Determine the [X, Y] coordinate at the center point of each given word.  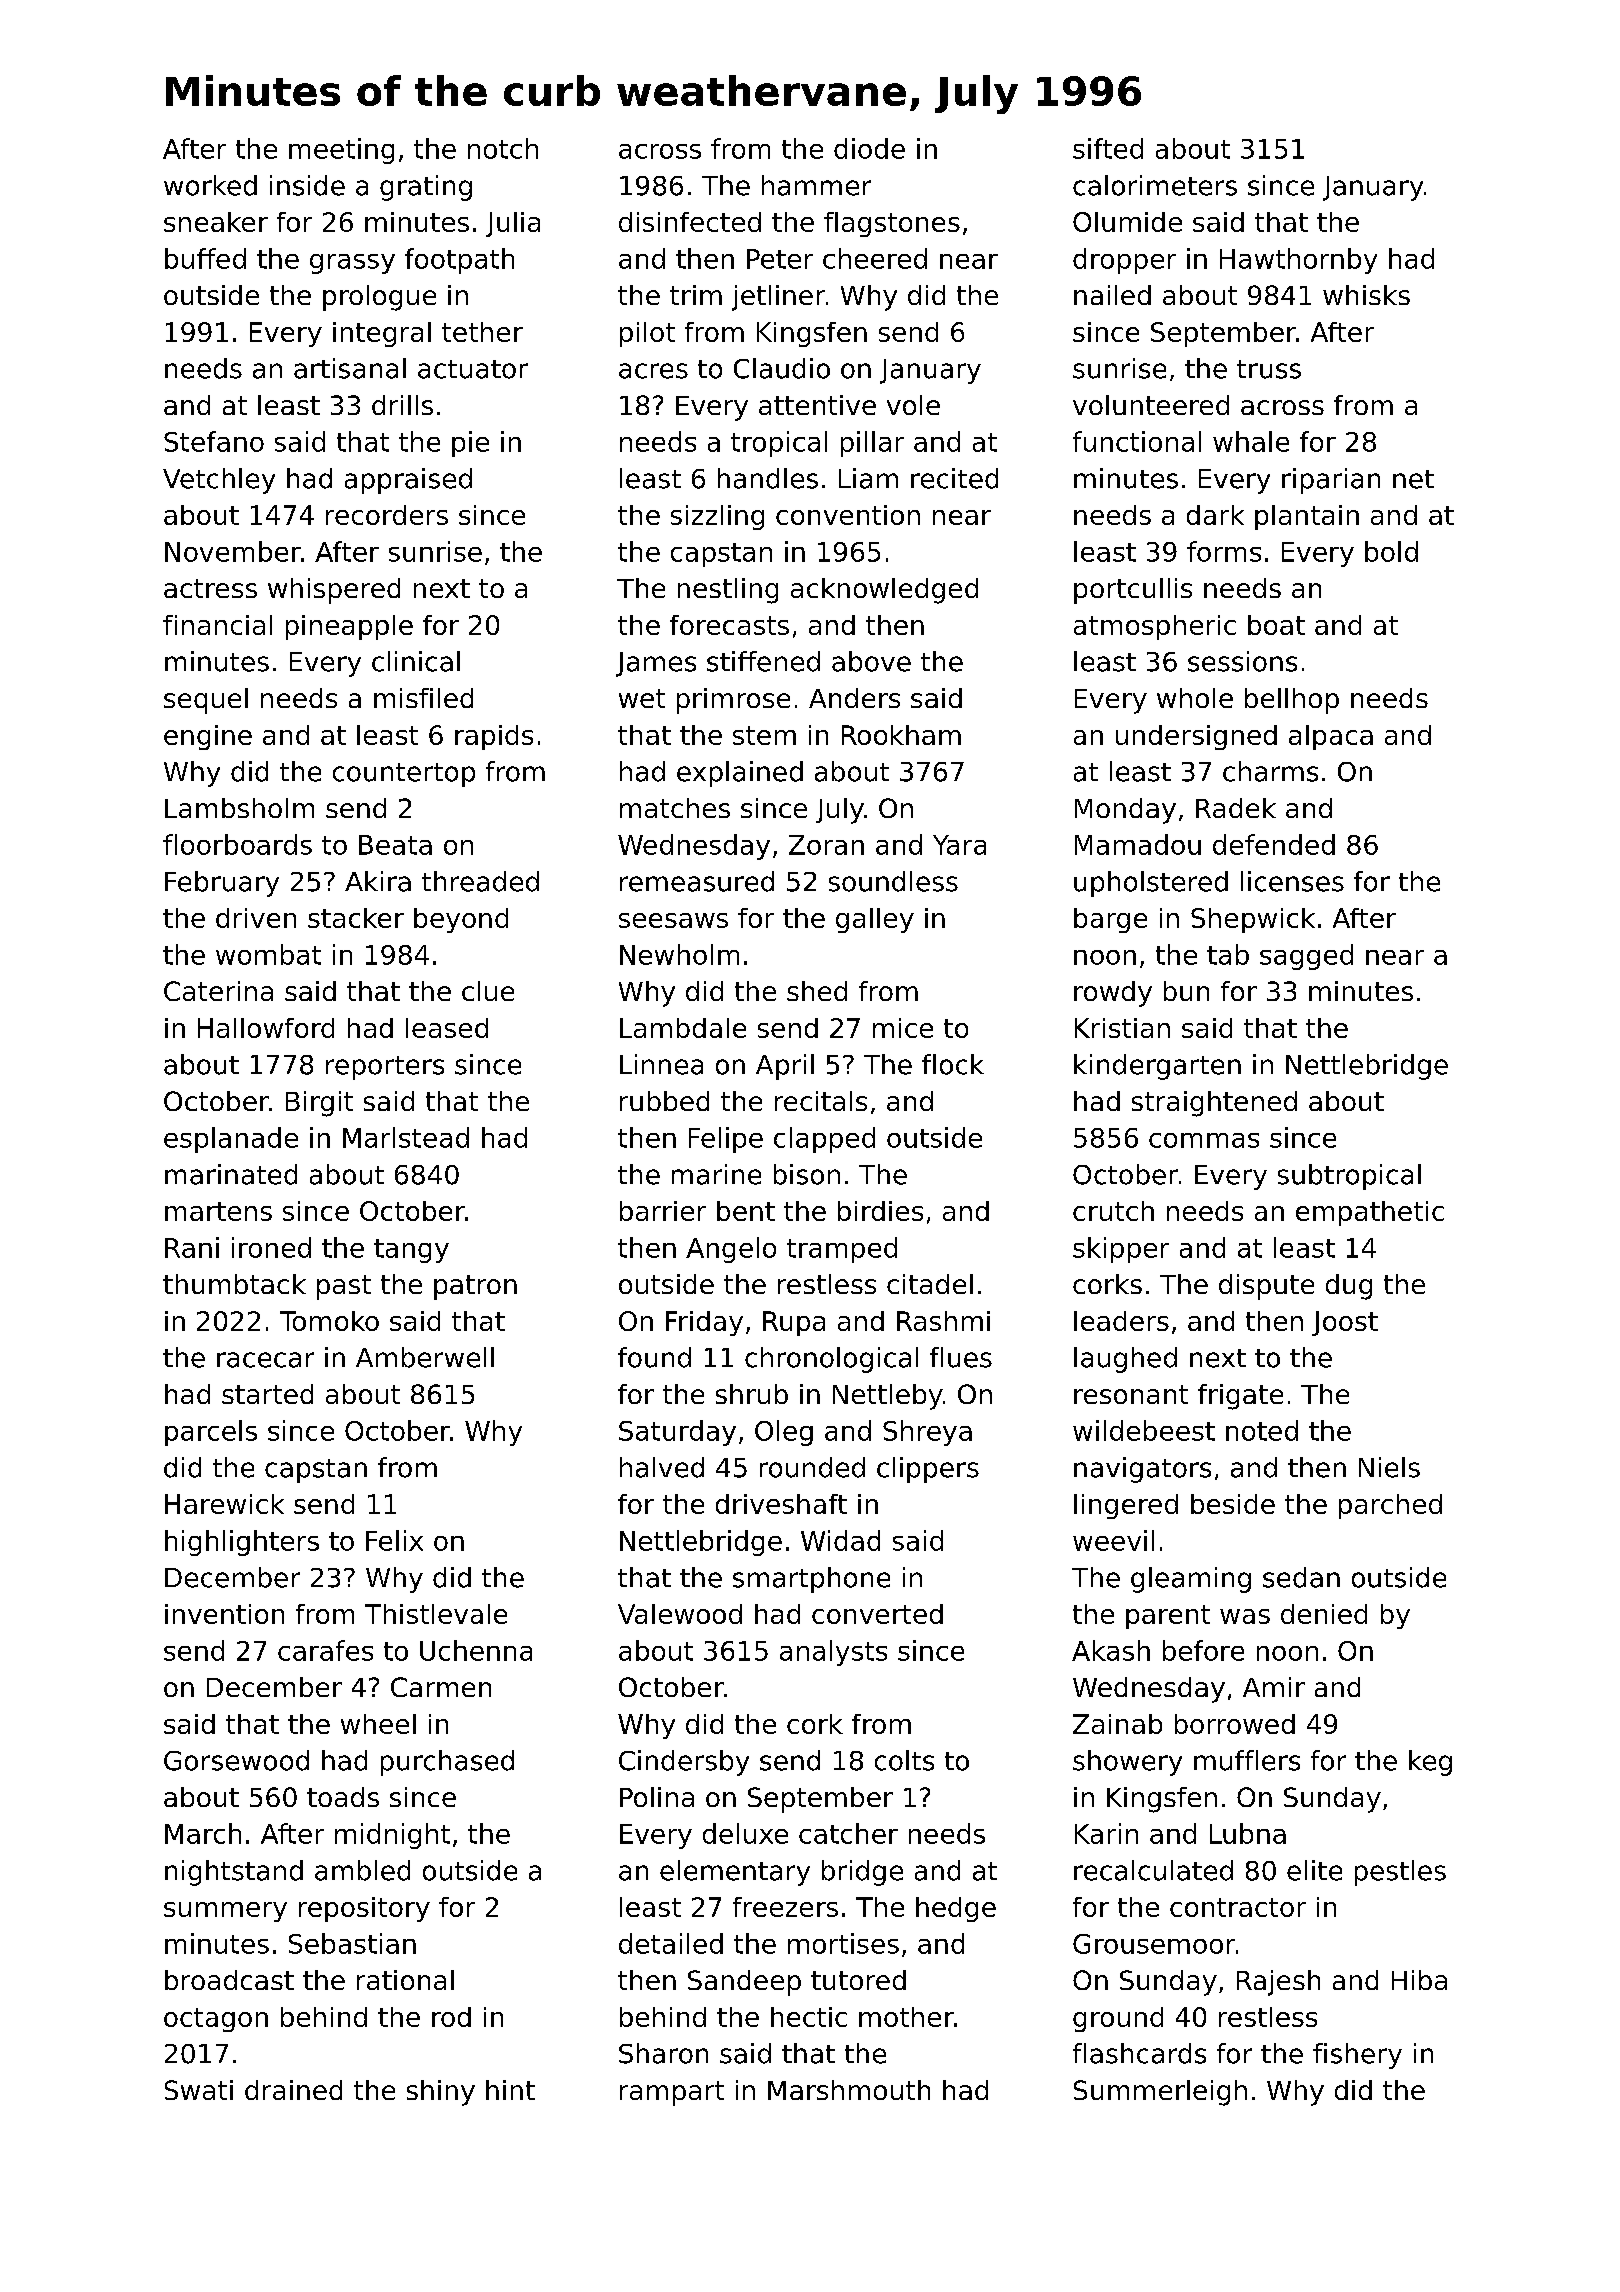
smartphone [811, 1580]
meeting [341, 151]
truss [1269, 369]
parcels [211, 1433]
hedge [956, 1909]
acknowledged [884, 591]
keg [1430, 1763]
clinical [416, 661]
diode [869, 148]
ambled [362, 1870]
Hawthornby [1298, 261]
